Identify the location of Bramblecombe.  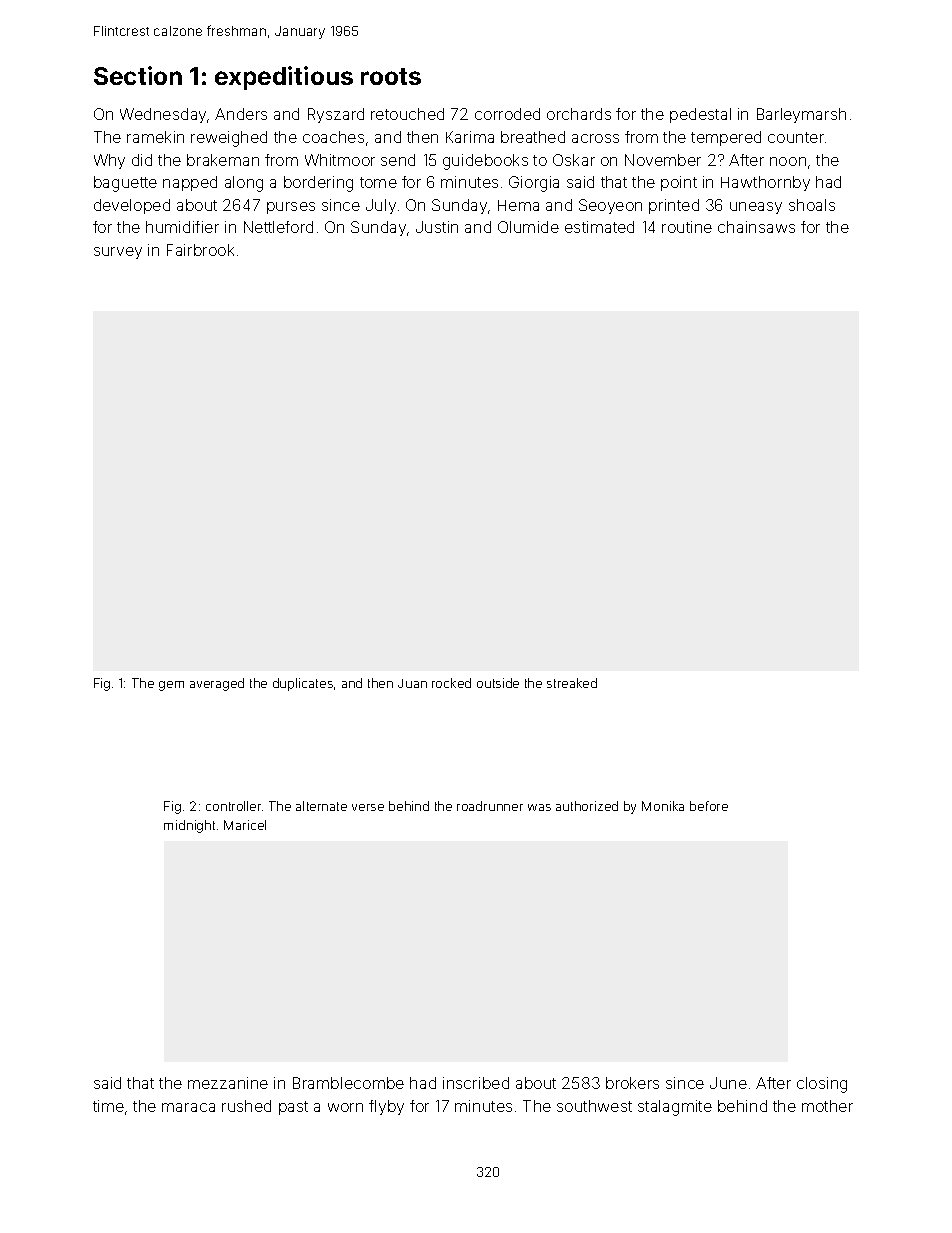
(348, 1083).
